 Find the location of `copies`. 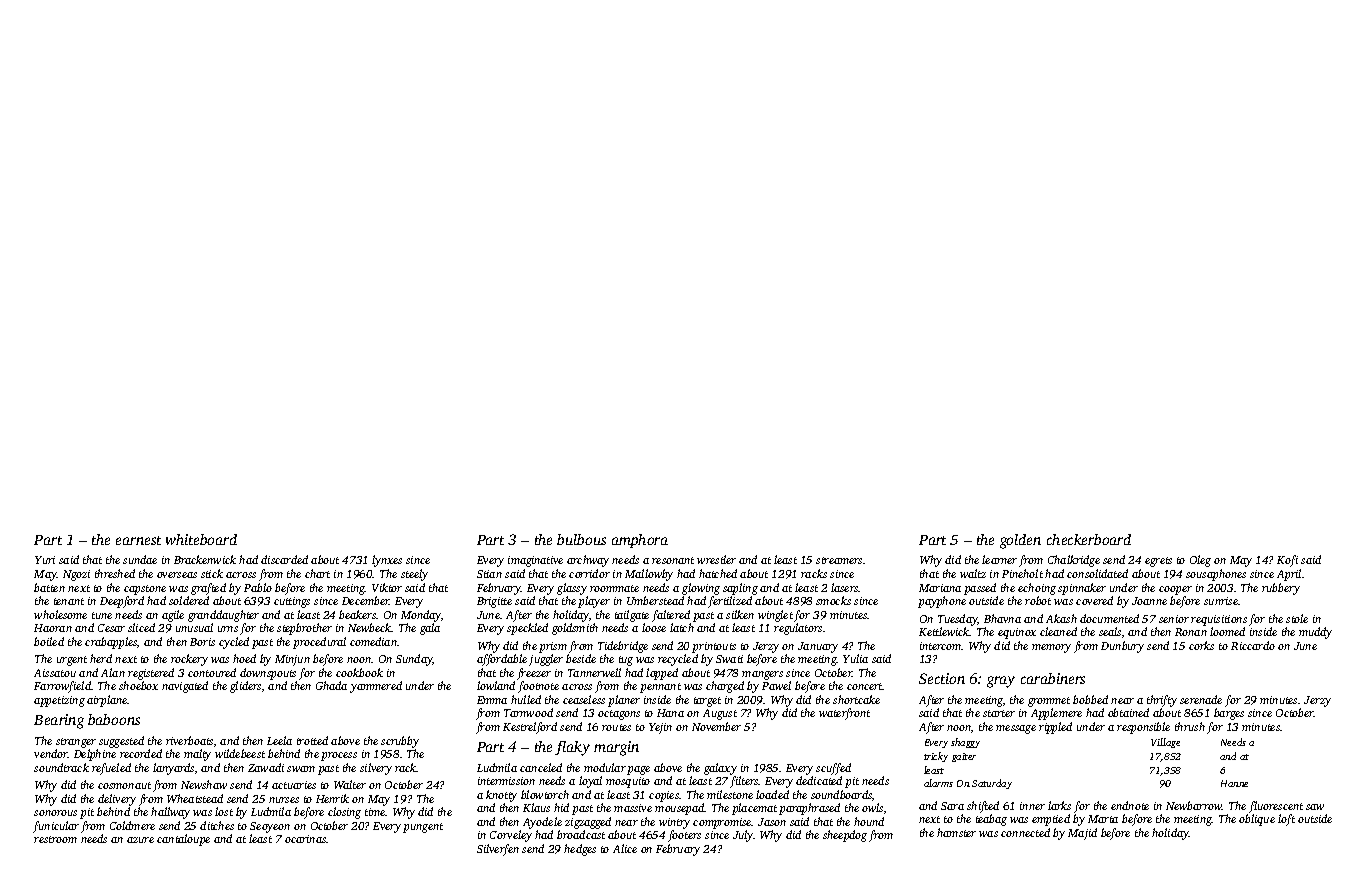

copies is located at coordinates (664, 796).
